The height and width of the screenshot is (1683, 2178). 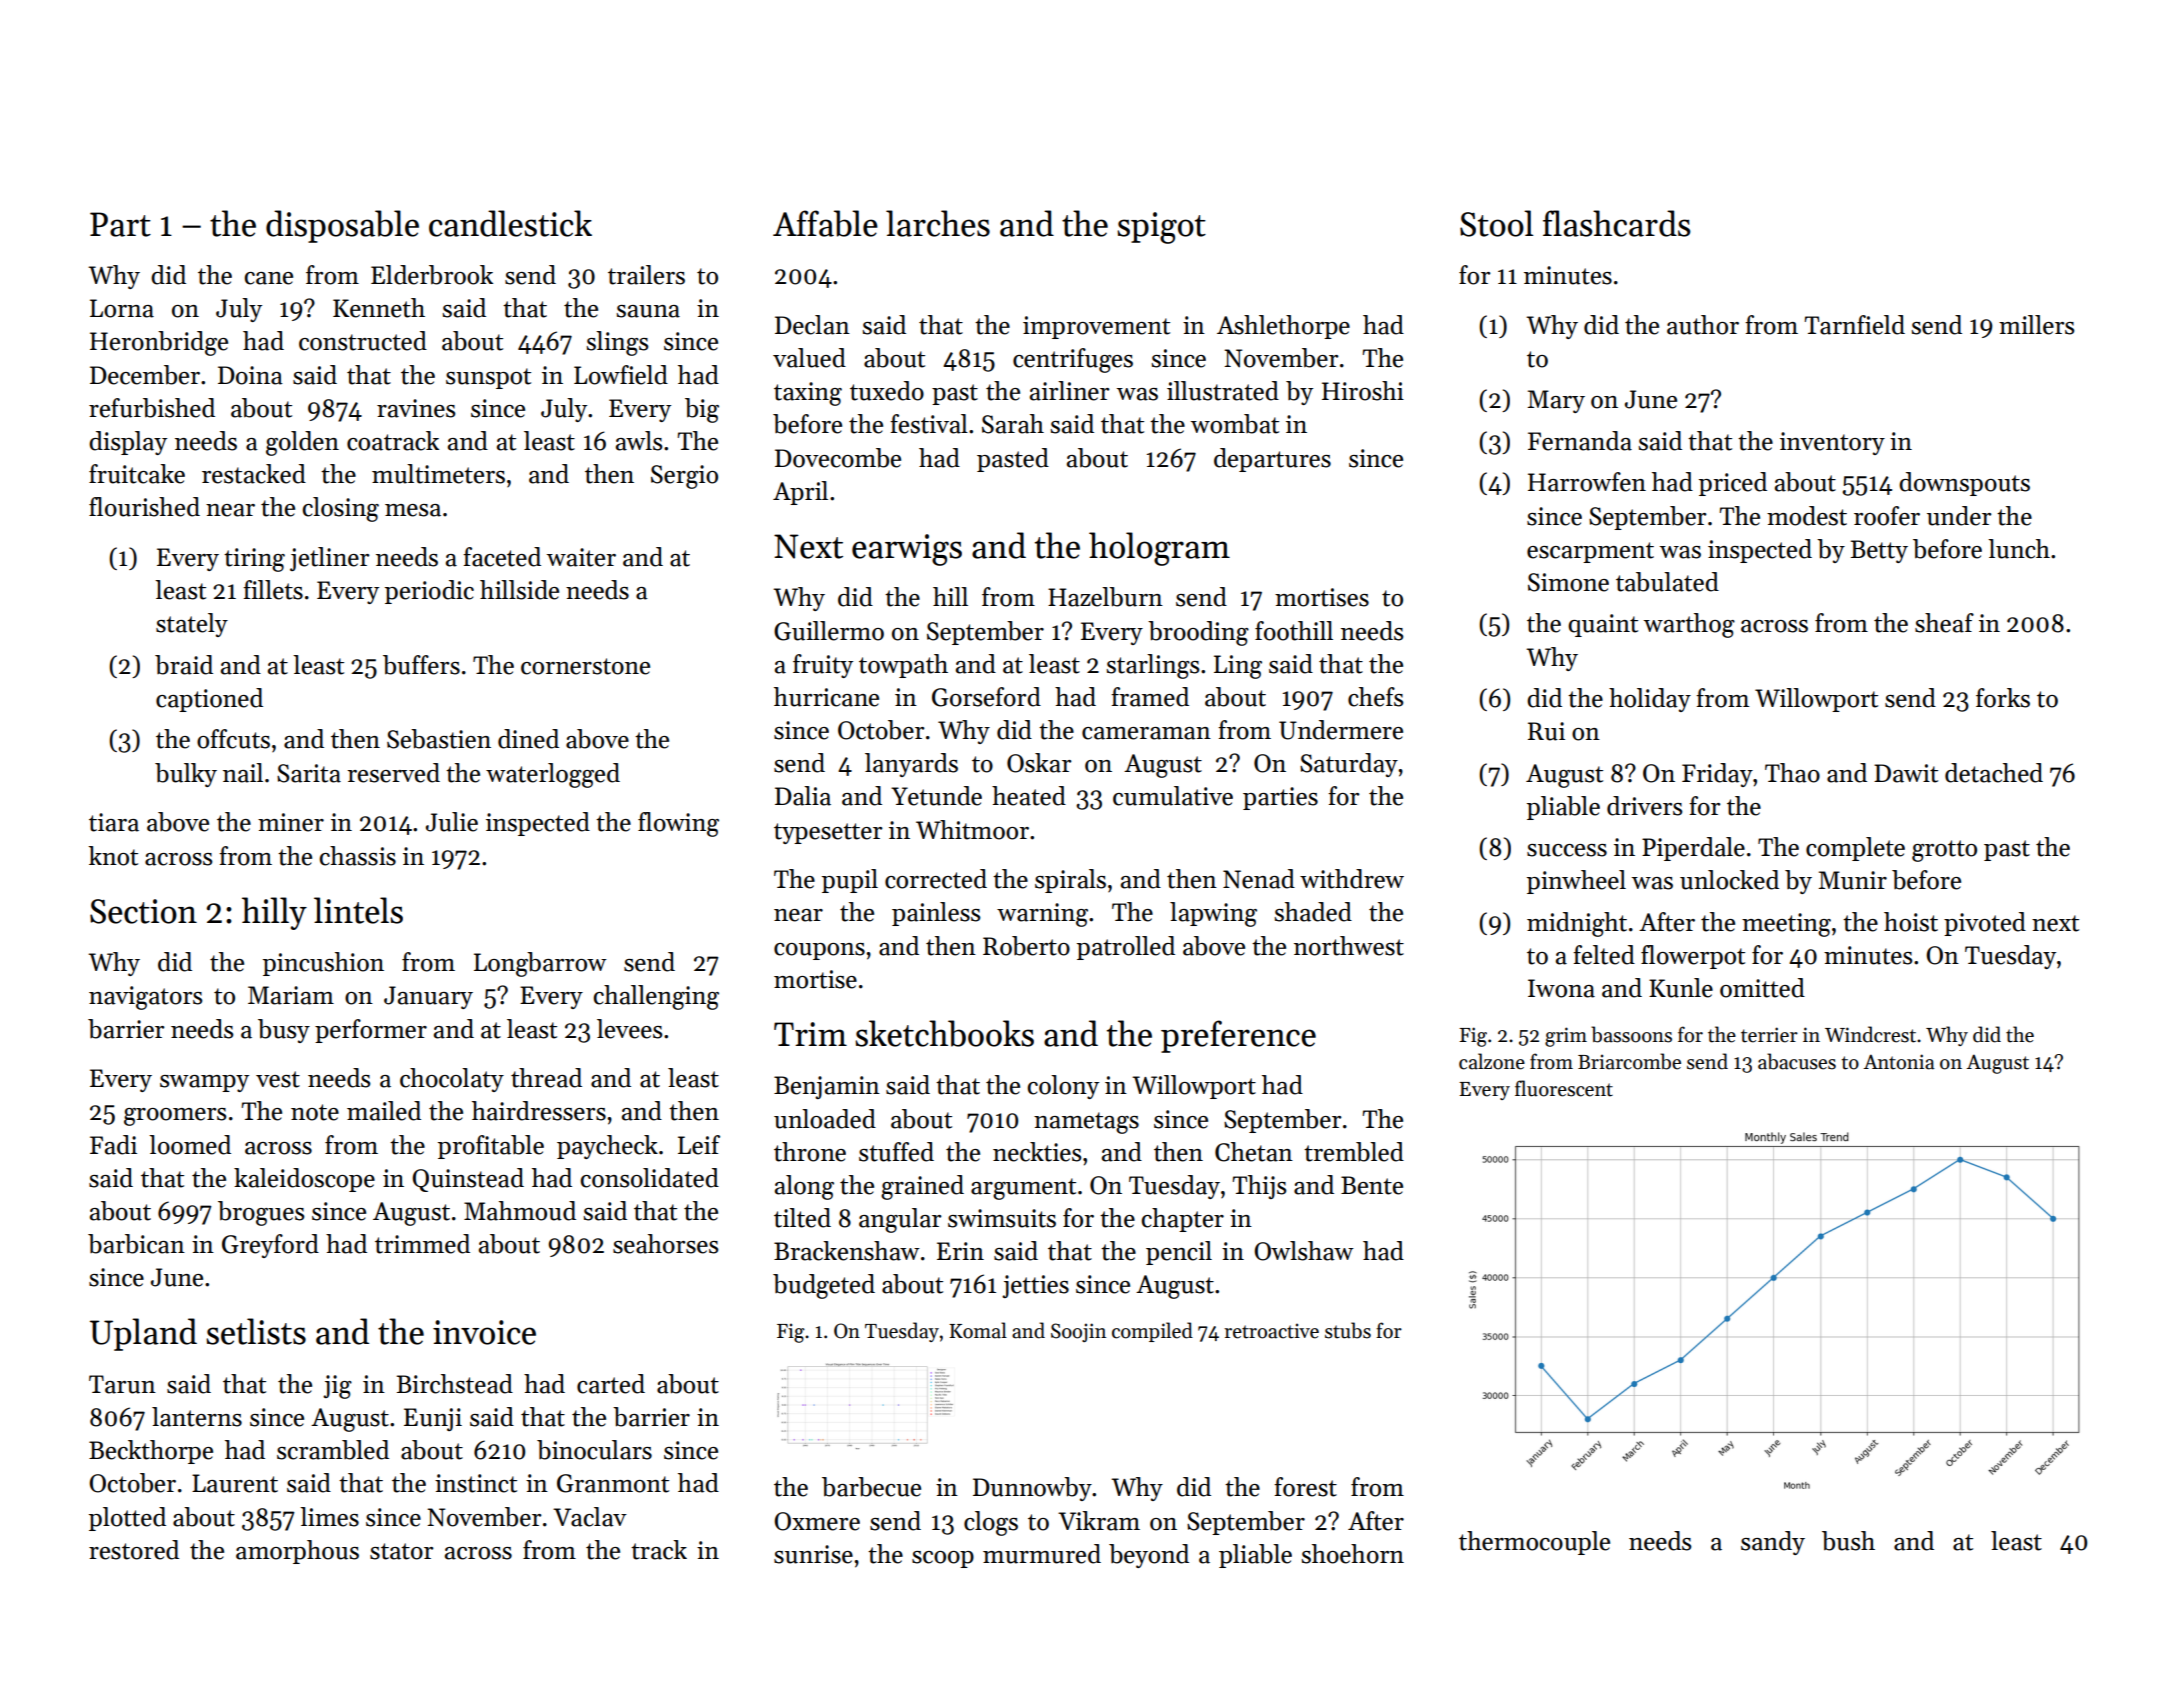 I want to click on pencil, so click(x=1179, y=1253).
